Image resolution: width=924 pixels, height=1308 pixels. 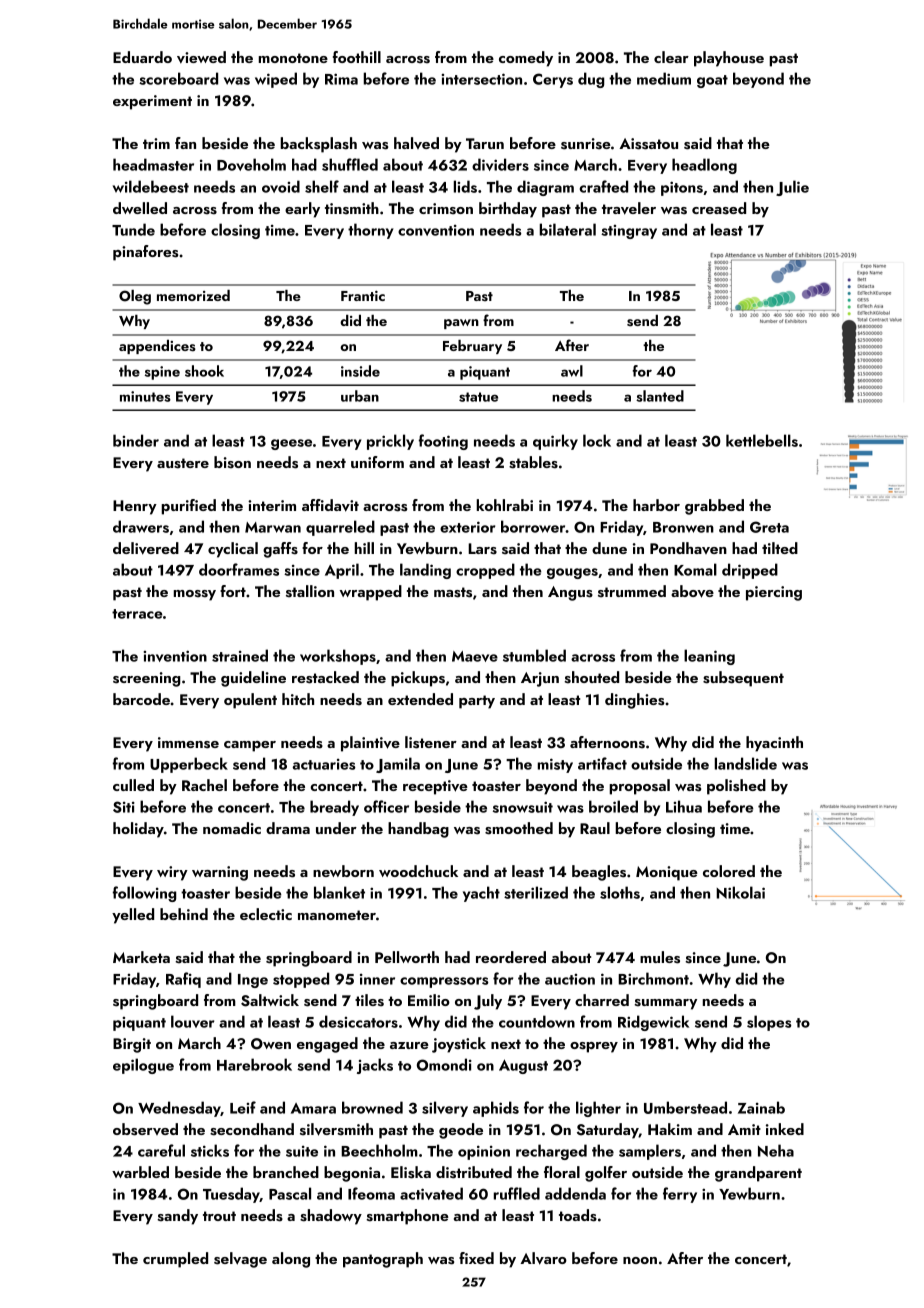 I want to click on early, so click(x=302, y=210).
